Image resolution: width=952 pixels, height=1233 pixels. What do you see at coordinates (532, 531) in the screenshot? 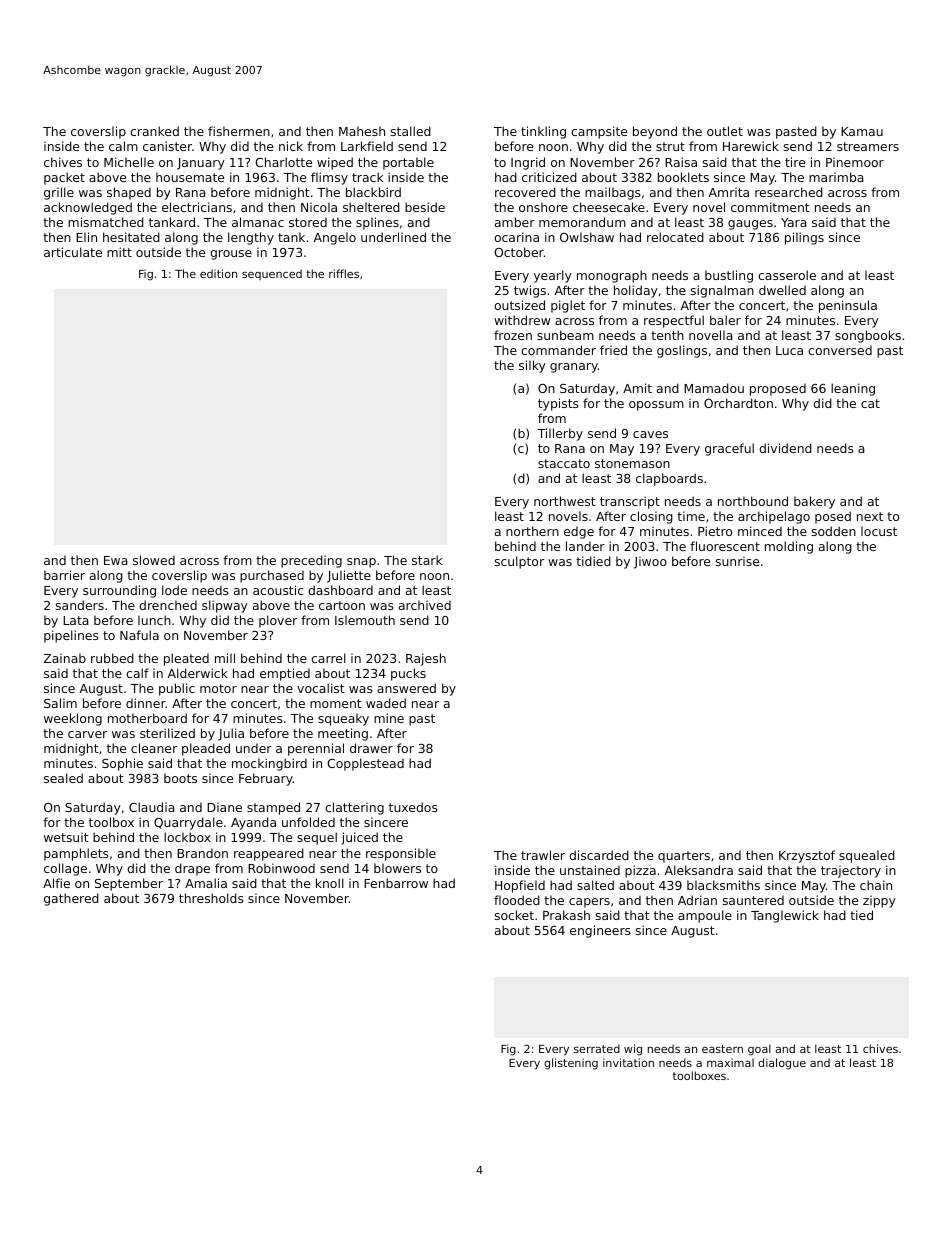
I see `northern` at bounding box center [532, 531].
